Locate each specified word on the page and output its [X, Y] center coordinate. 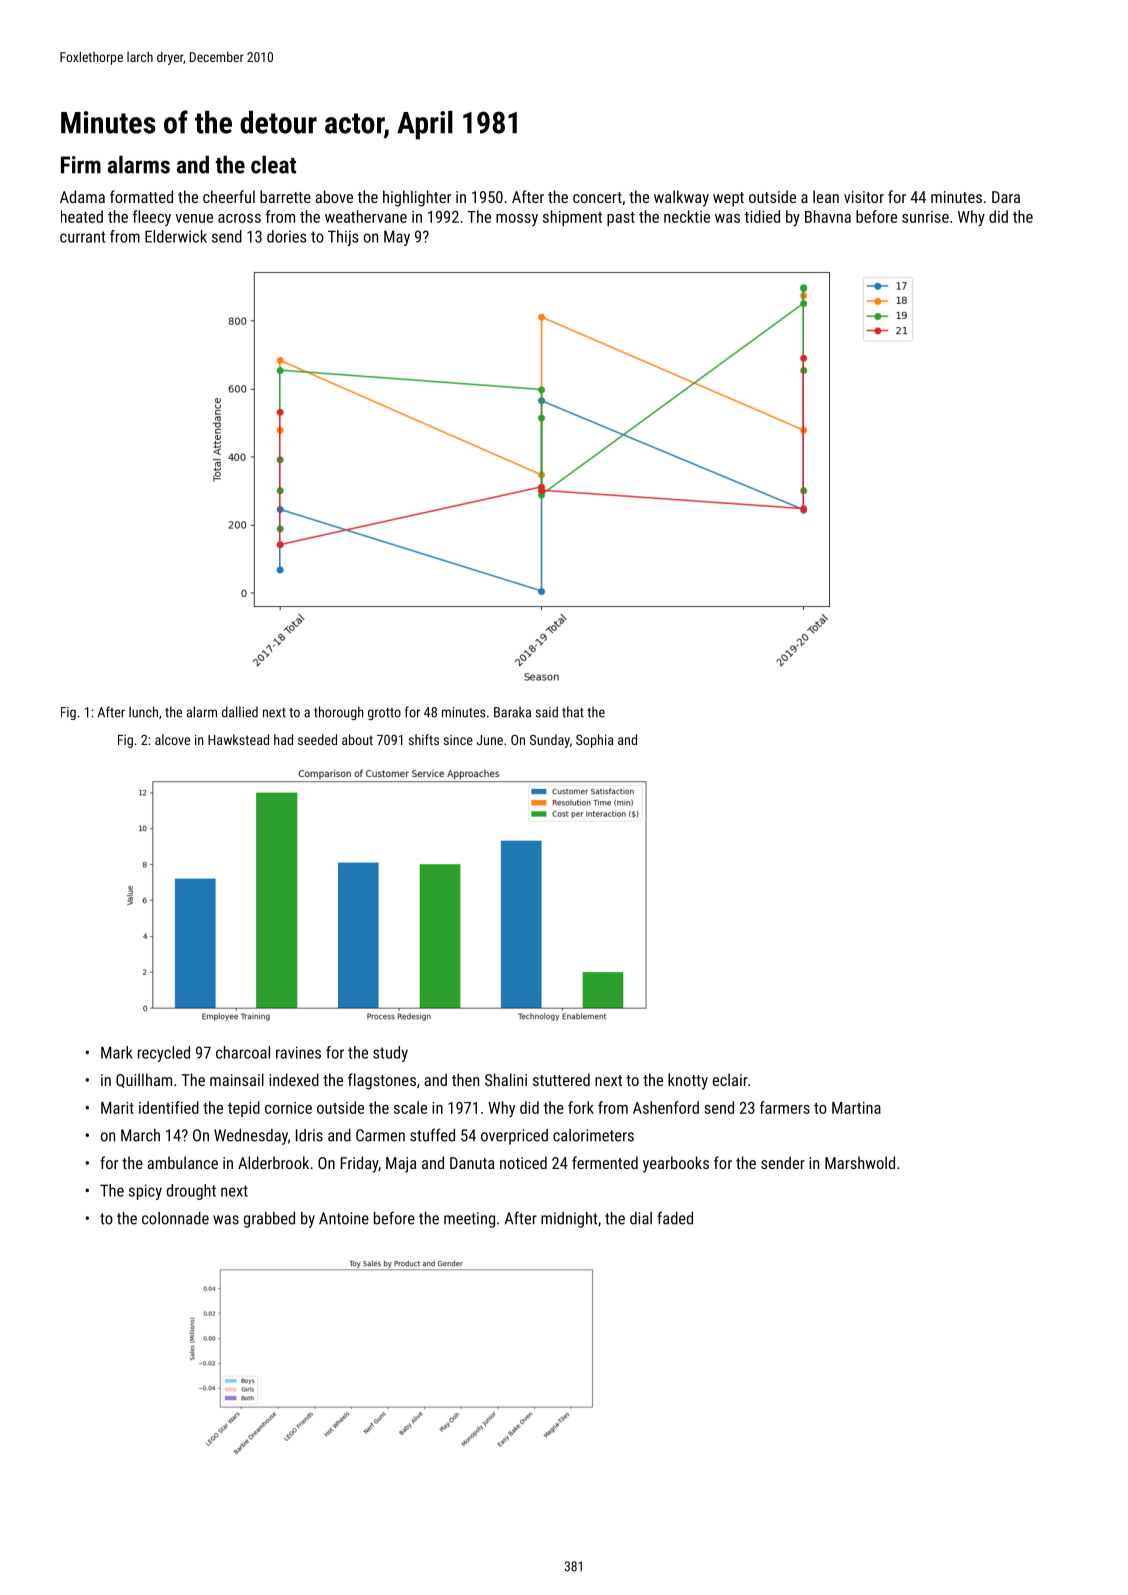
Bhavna [828, 216]
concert [597, 197]
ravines [298, 1052]
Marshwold [860, 1162]
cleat [273, 164]
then [465, 1079]
